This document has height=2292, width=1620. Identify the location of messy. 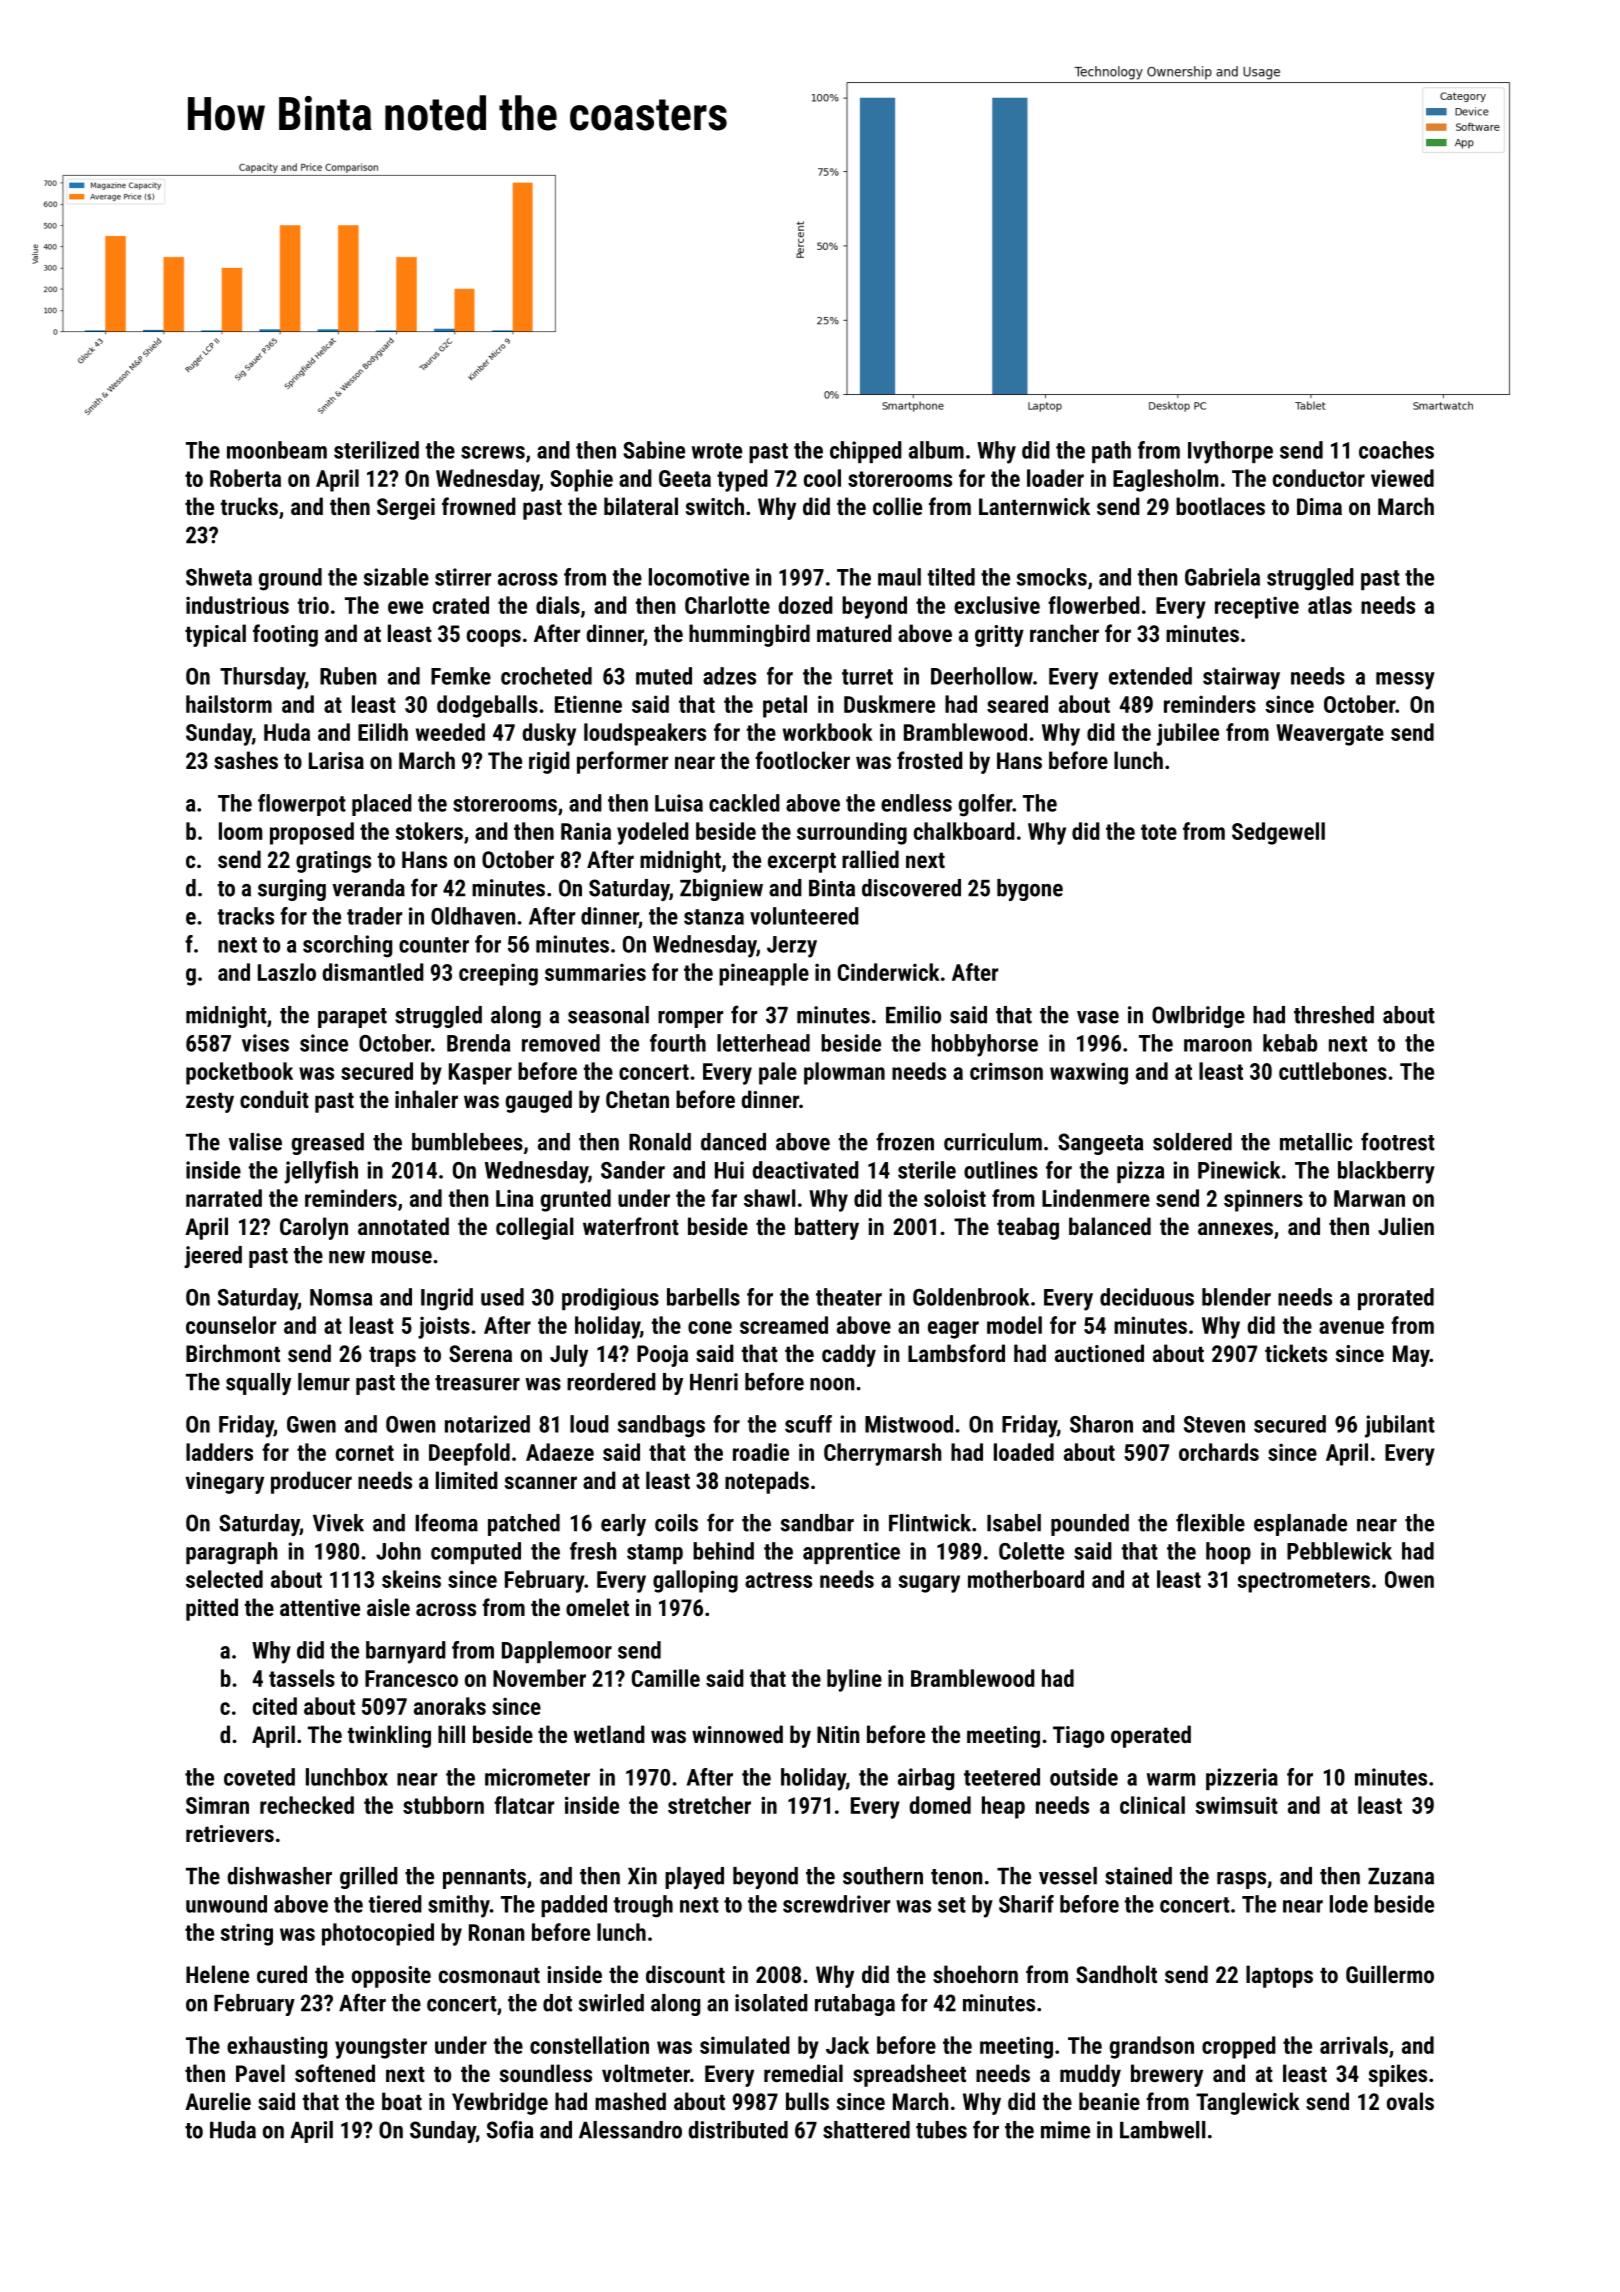
(1405, 681).
